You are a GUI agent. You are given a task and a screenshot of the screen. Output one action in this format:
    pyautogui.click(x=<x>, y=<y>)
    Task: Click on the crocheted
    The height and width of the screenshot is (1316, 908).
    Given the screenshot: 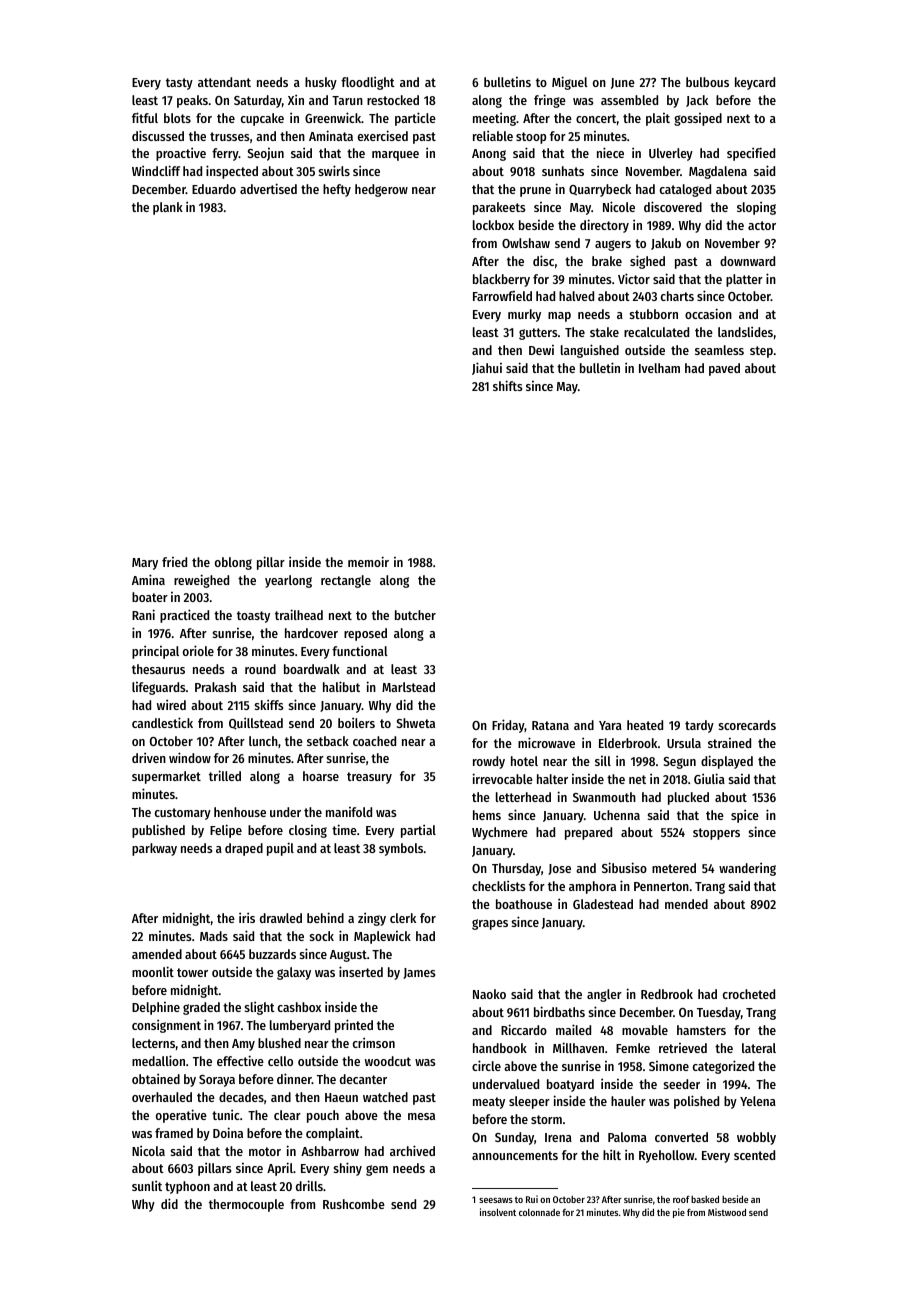 What is the action you would take?
    pyautogui.click(x=749, y=994)
